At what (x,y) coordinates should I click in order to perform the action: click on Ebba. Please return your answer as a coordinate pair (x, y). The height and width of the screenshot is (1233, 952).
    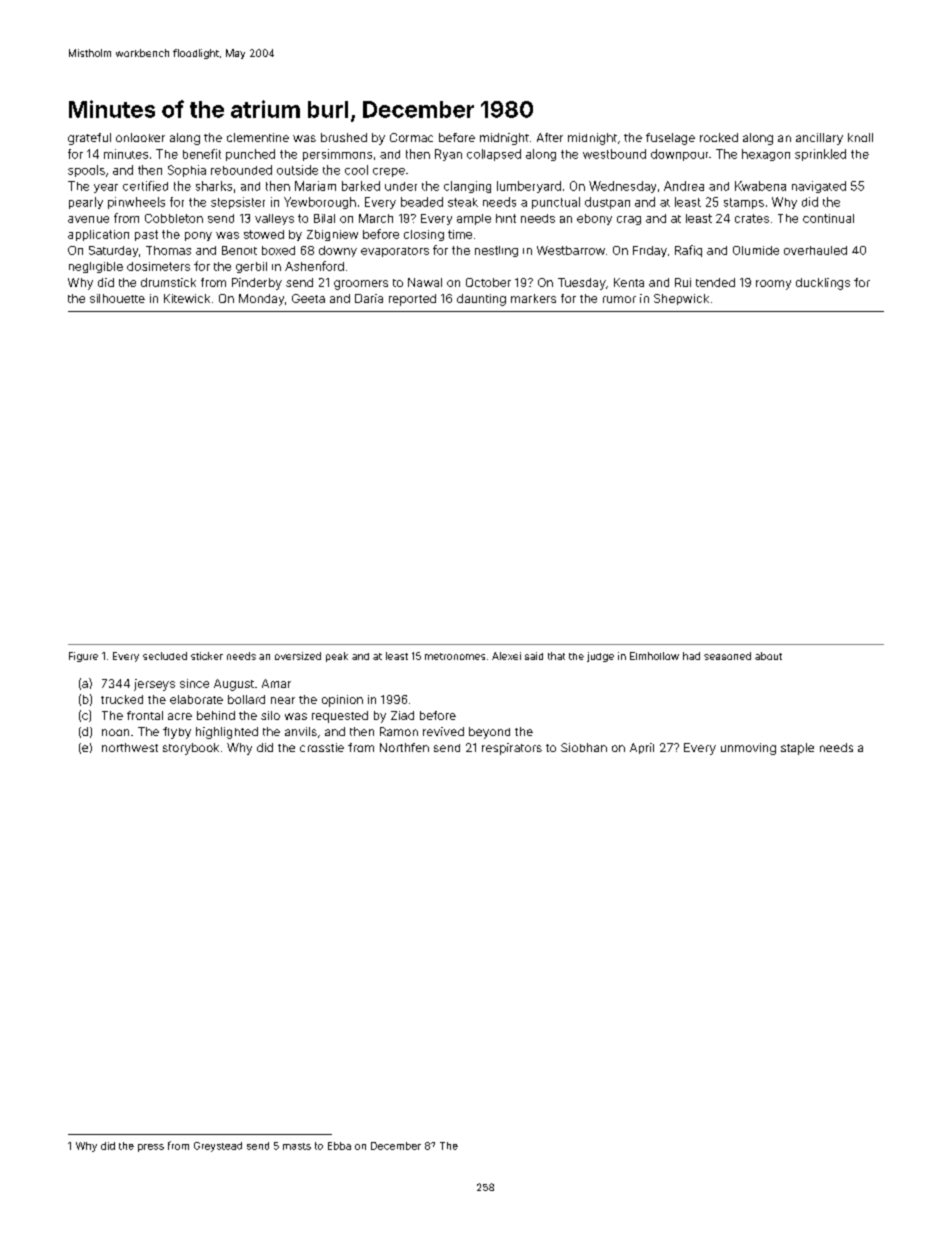
    Looking at the image, I should click on (339, 1146).
